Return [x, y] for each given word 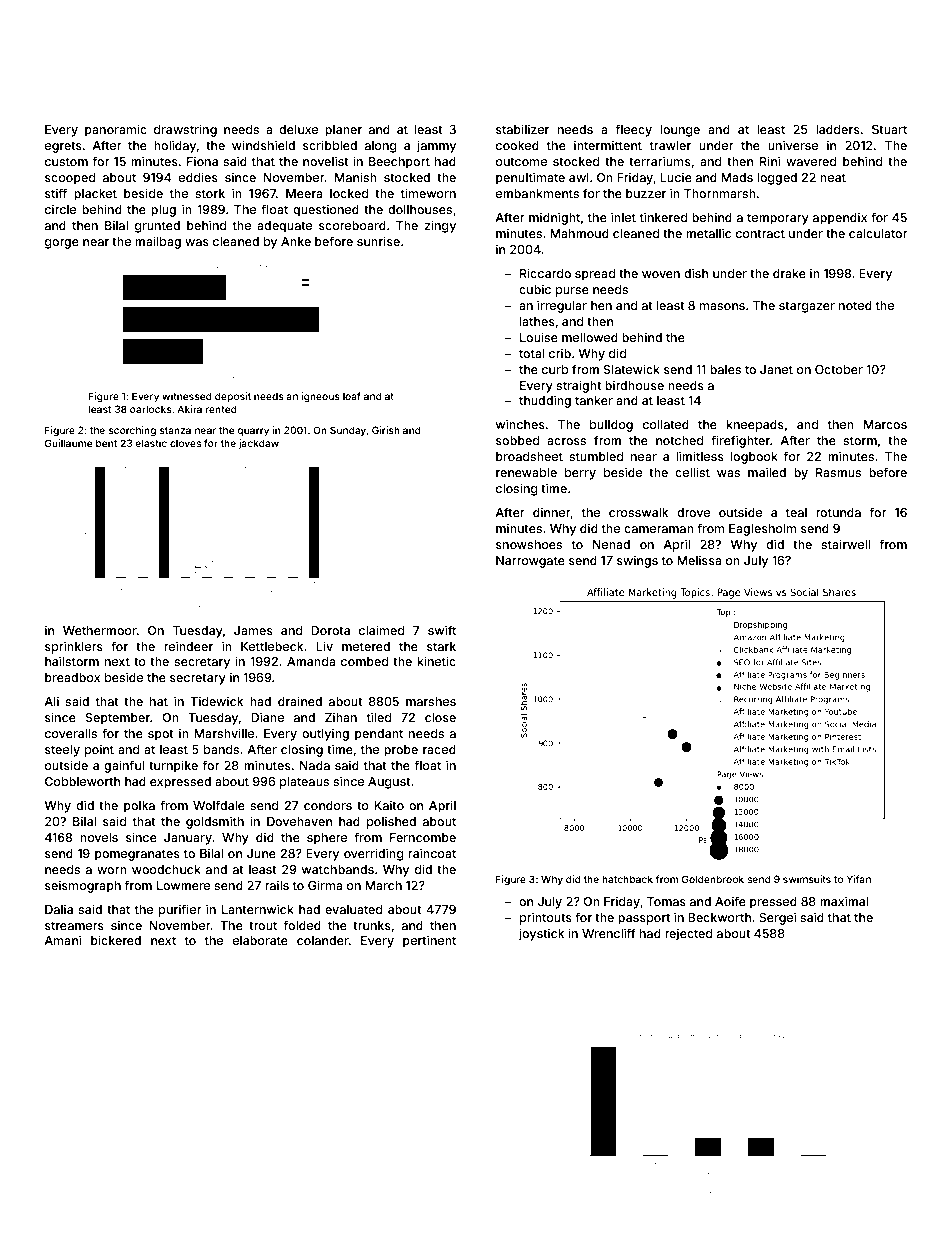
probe [401, 751]
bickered [116, 940]
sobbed [517, 440]
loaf [352, 396]
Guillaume [68, 443]
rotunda [838, 512]
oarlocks [151, 409]
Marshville [224, 733]
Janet [776, 369]
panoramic [116, 130]
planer [343, 131]
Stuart [889, 129]
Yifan [859, 879]
